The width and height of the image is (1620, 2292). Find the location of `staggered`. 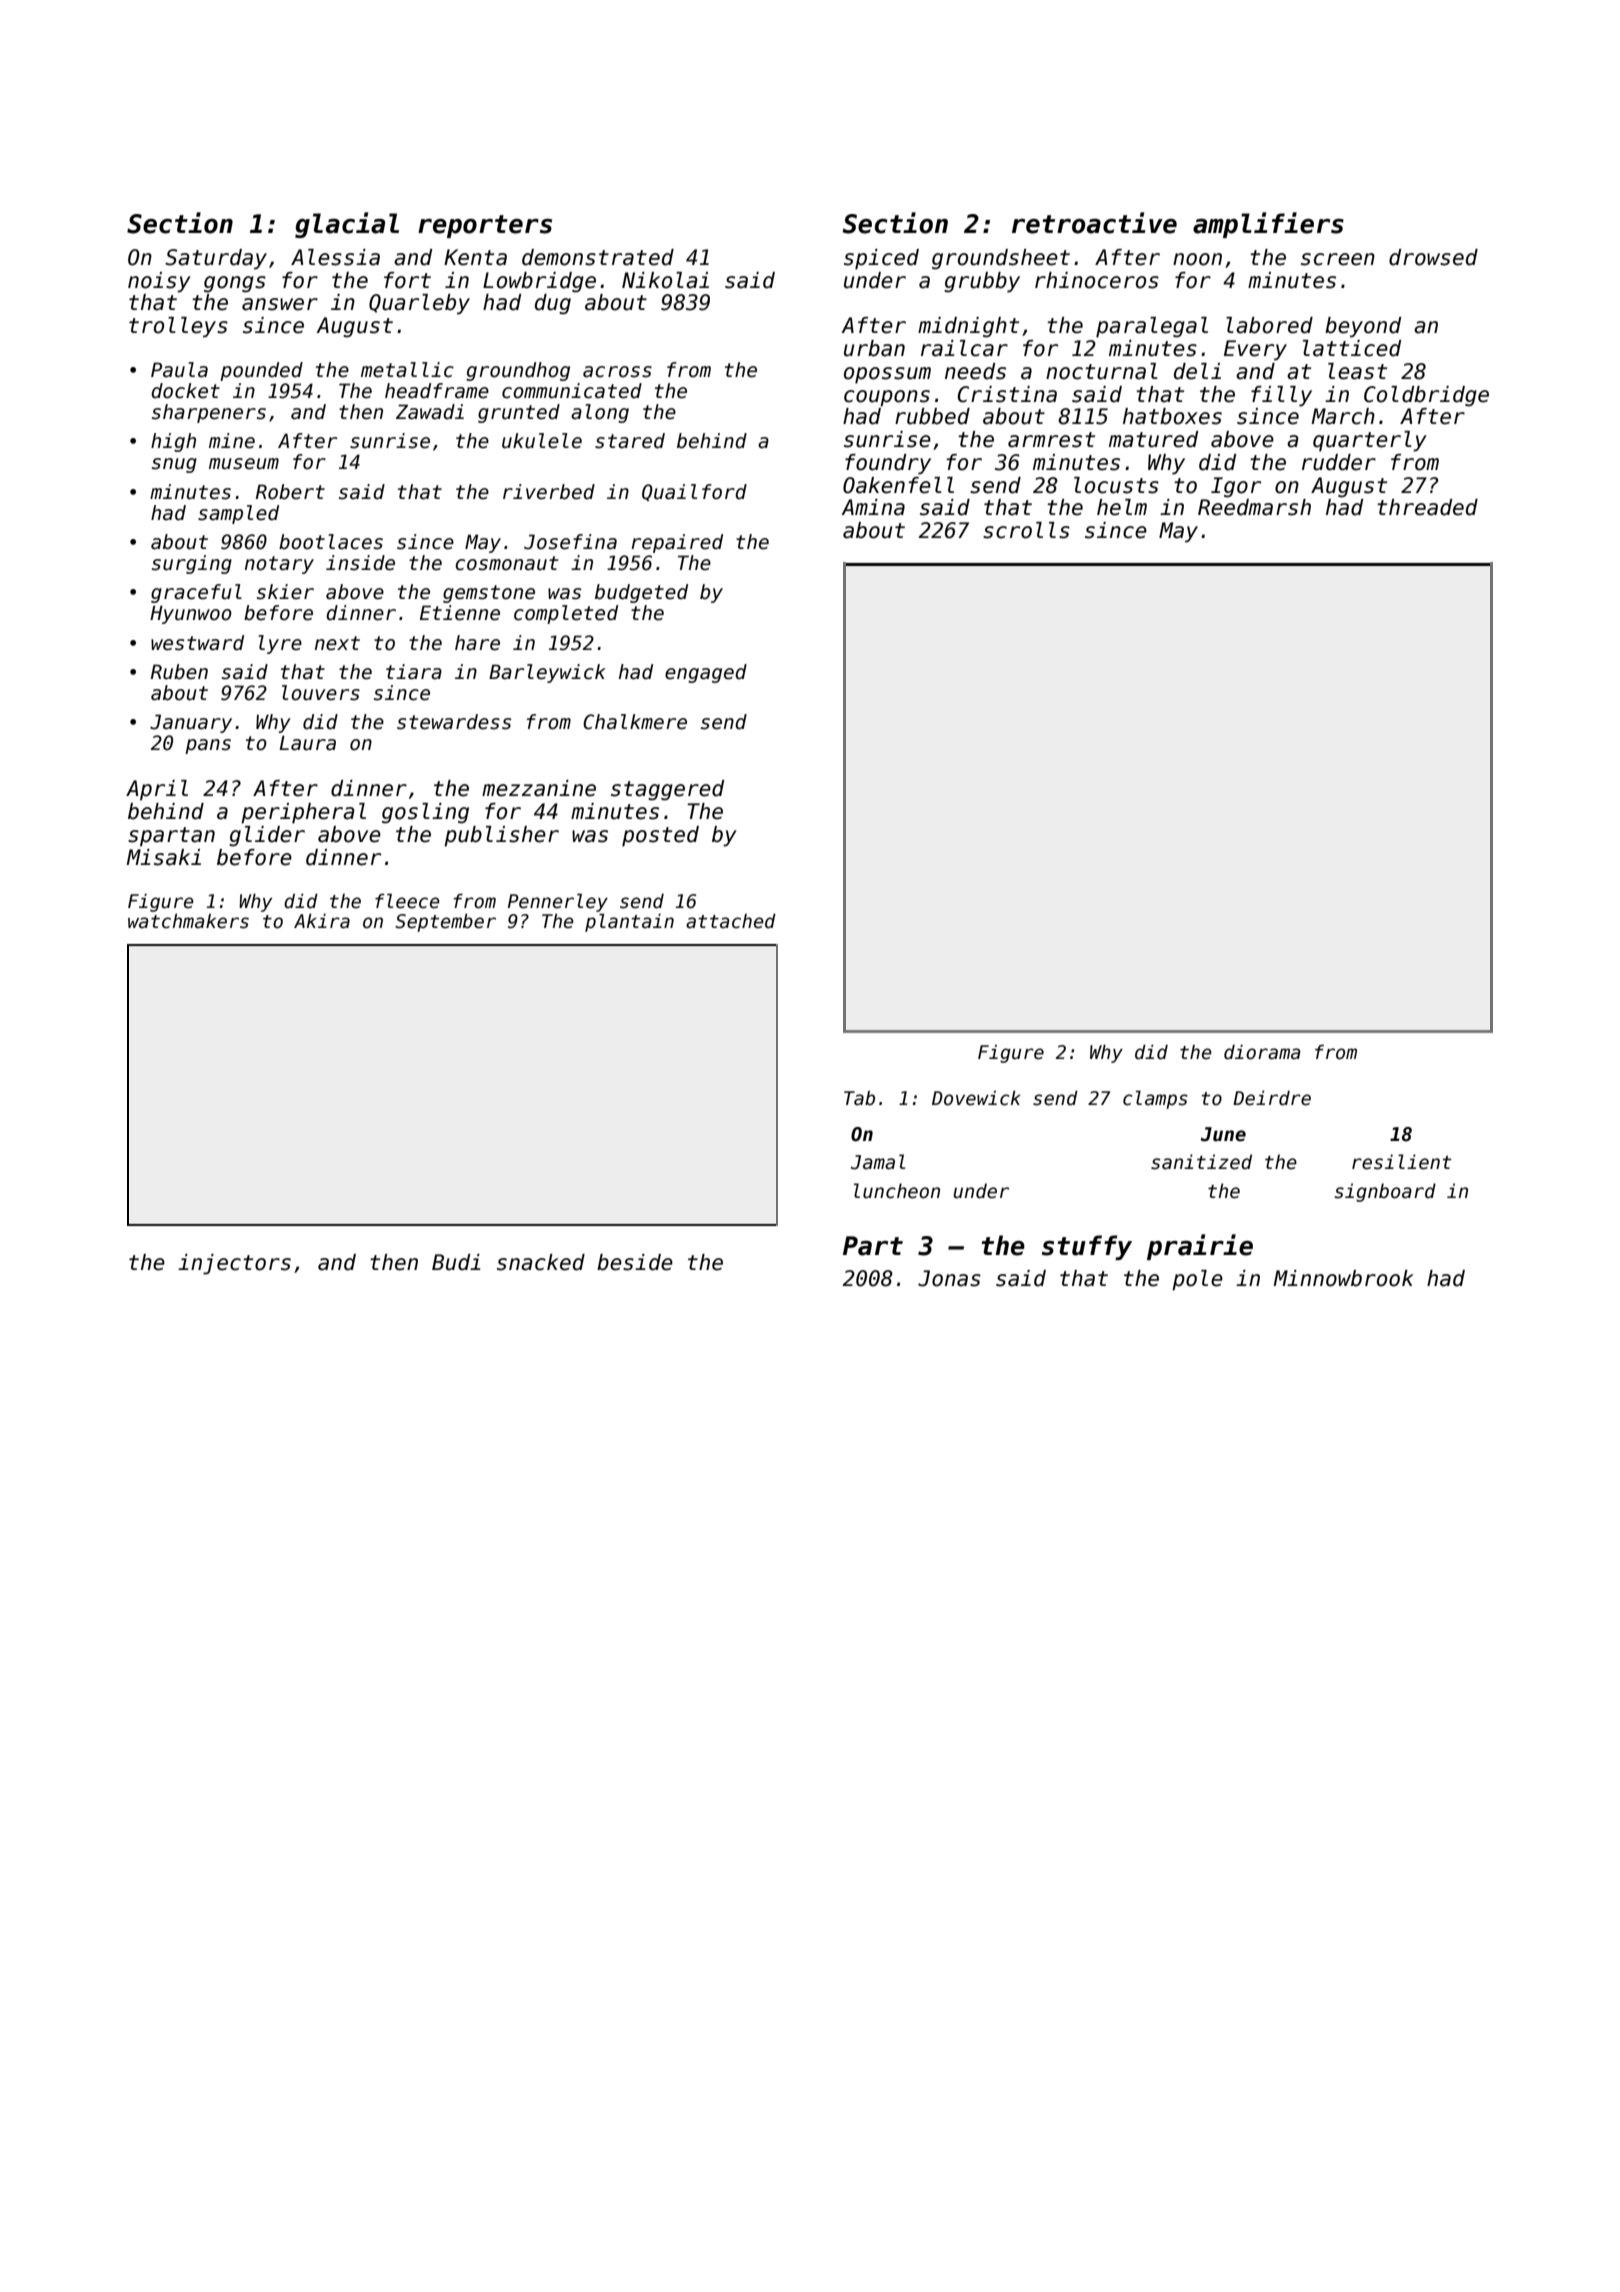

staggered is located at coordinates (667, 790).
